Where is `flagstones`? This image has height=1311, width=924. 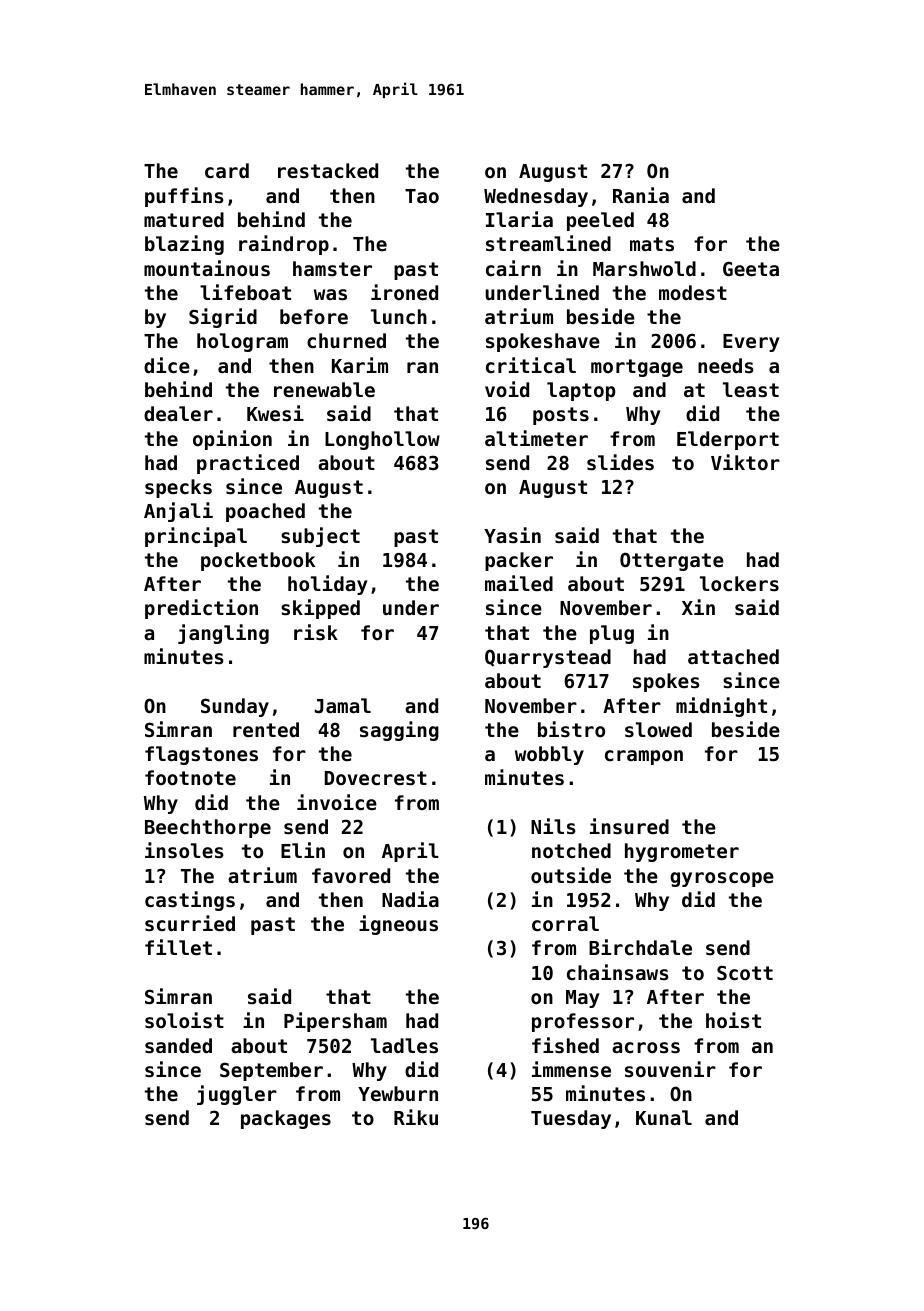
flagstones is located at coordinates (201, 755).
